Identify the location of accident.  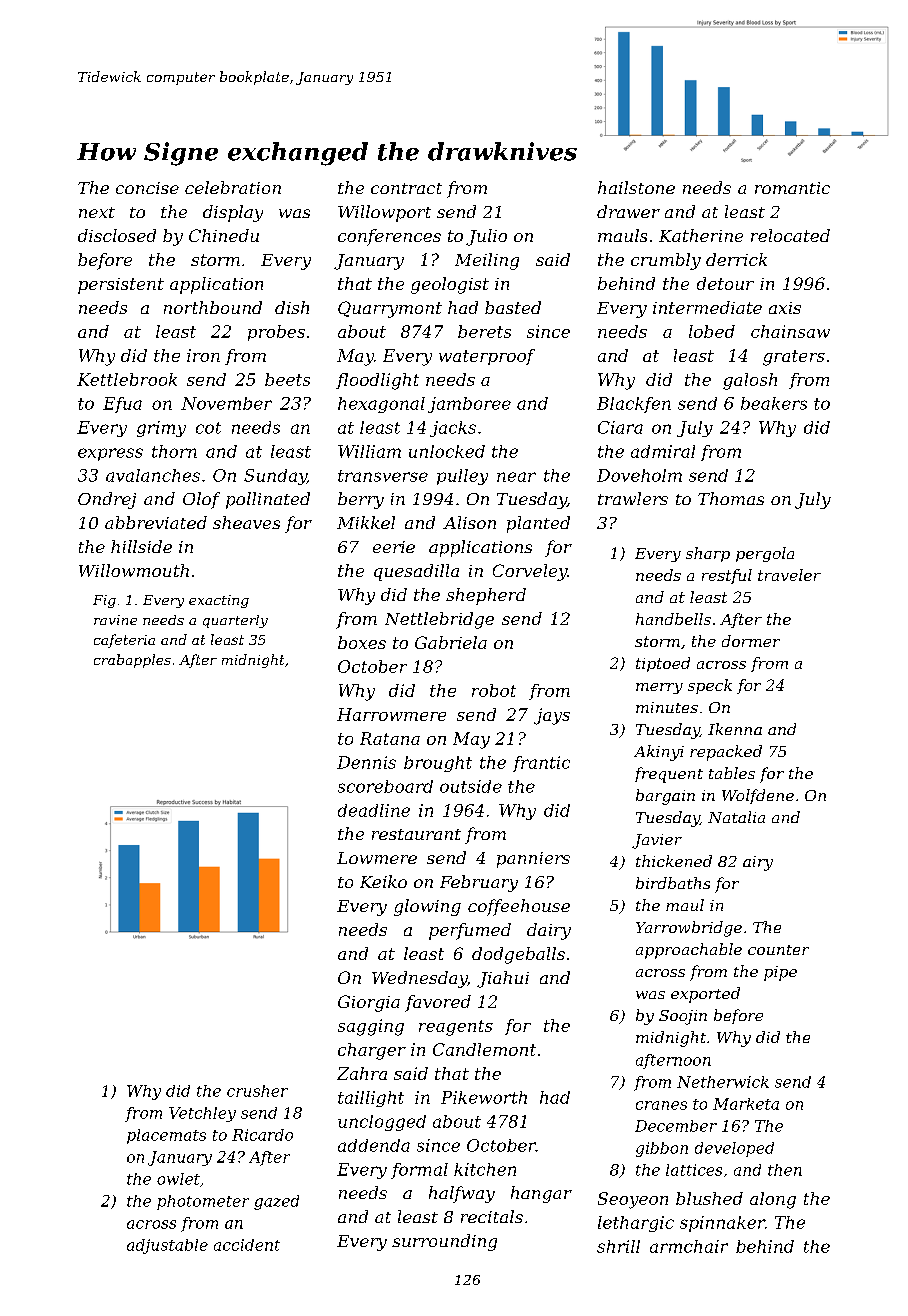
(247, 1245).
